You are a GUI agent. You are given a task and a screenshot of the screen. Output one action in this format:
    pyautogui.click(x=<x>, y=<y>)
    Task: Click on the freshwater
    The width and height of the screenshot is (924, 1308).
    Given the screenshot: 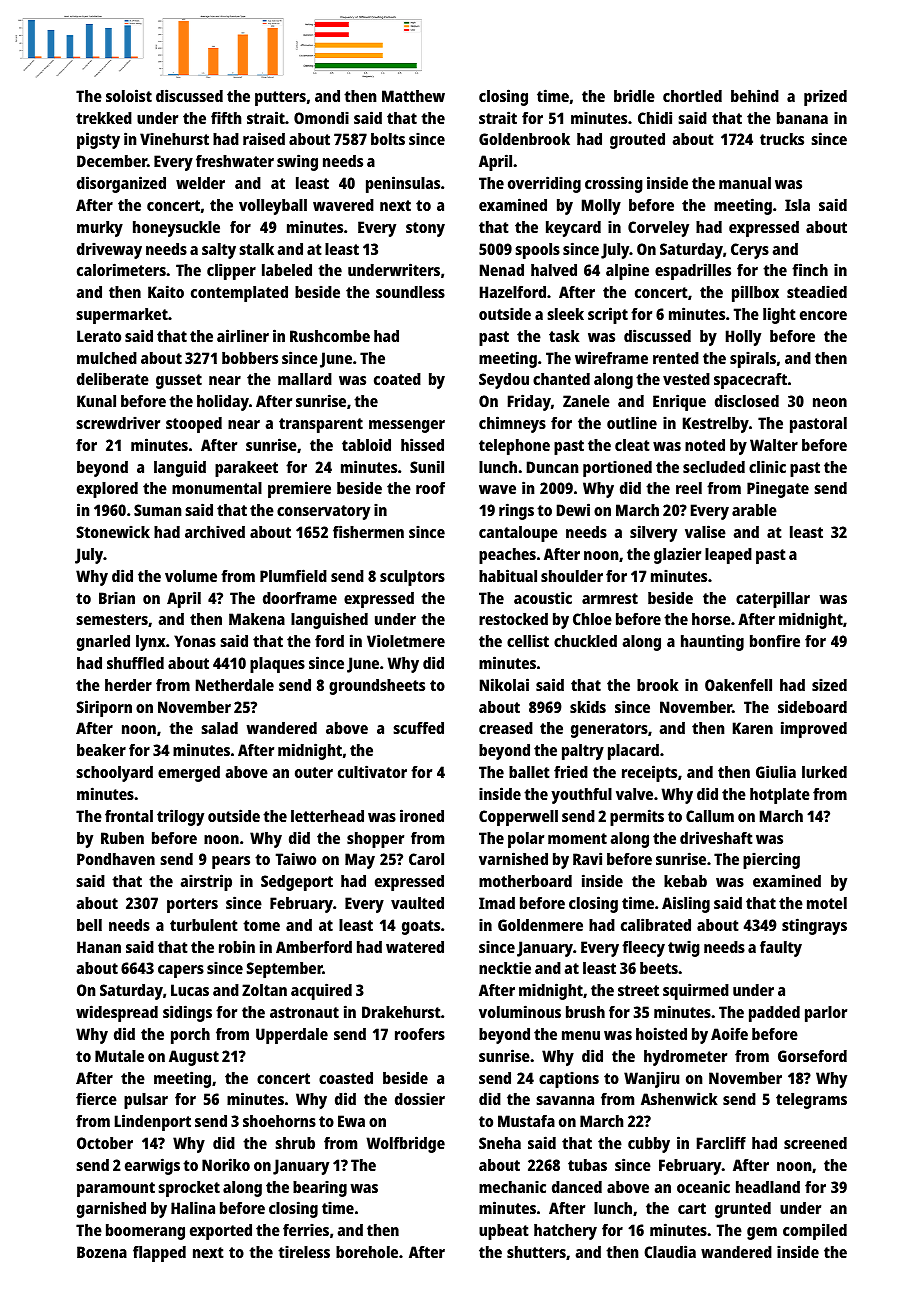 What is the action you would take?
    pyautogui.click(x=235, y=161)
